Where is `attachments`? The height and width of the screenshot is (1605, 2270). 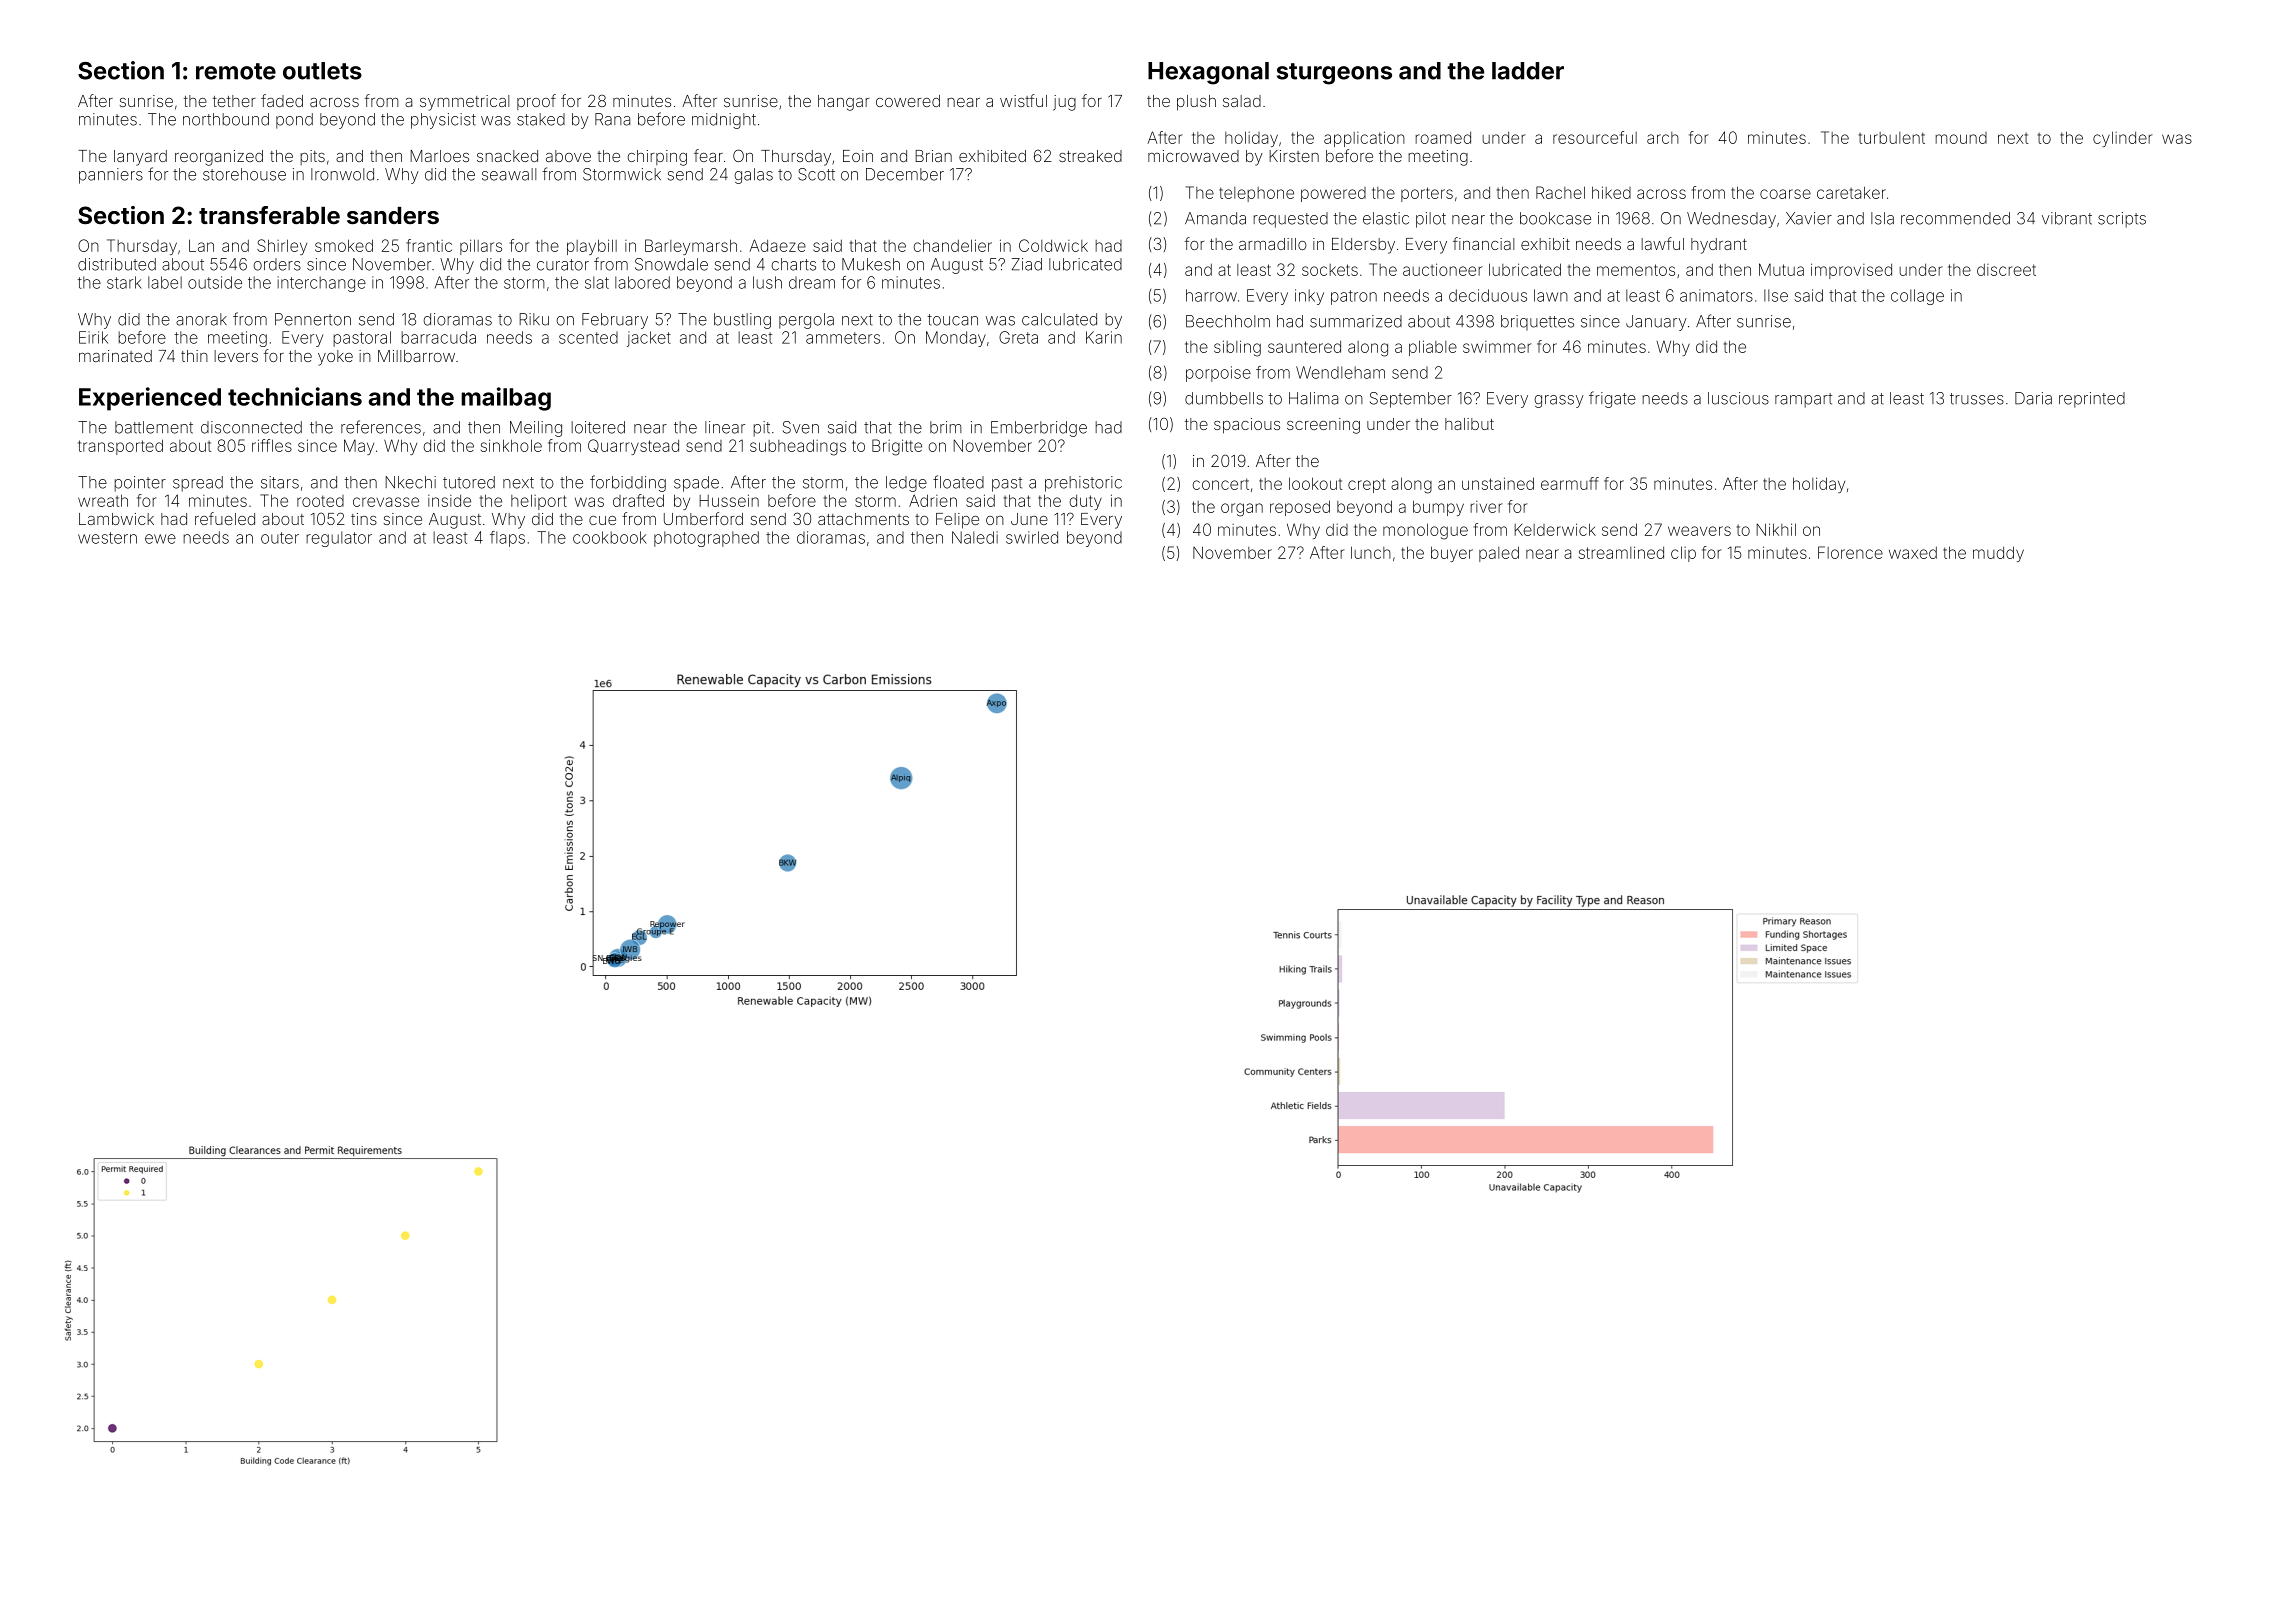
attachments is located at coordinates (863, 519).
